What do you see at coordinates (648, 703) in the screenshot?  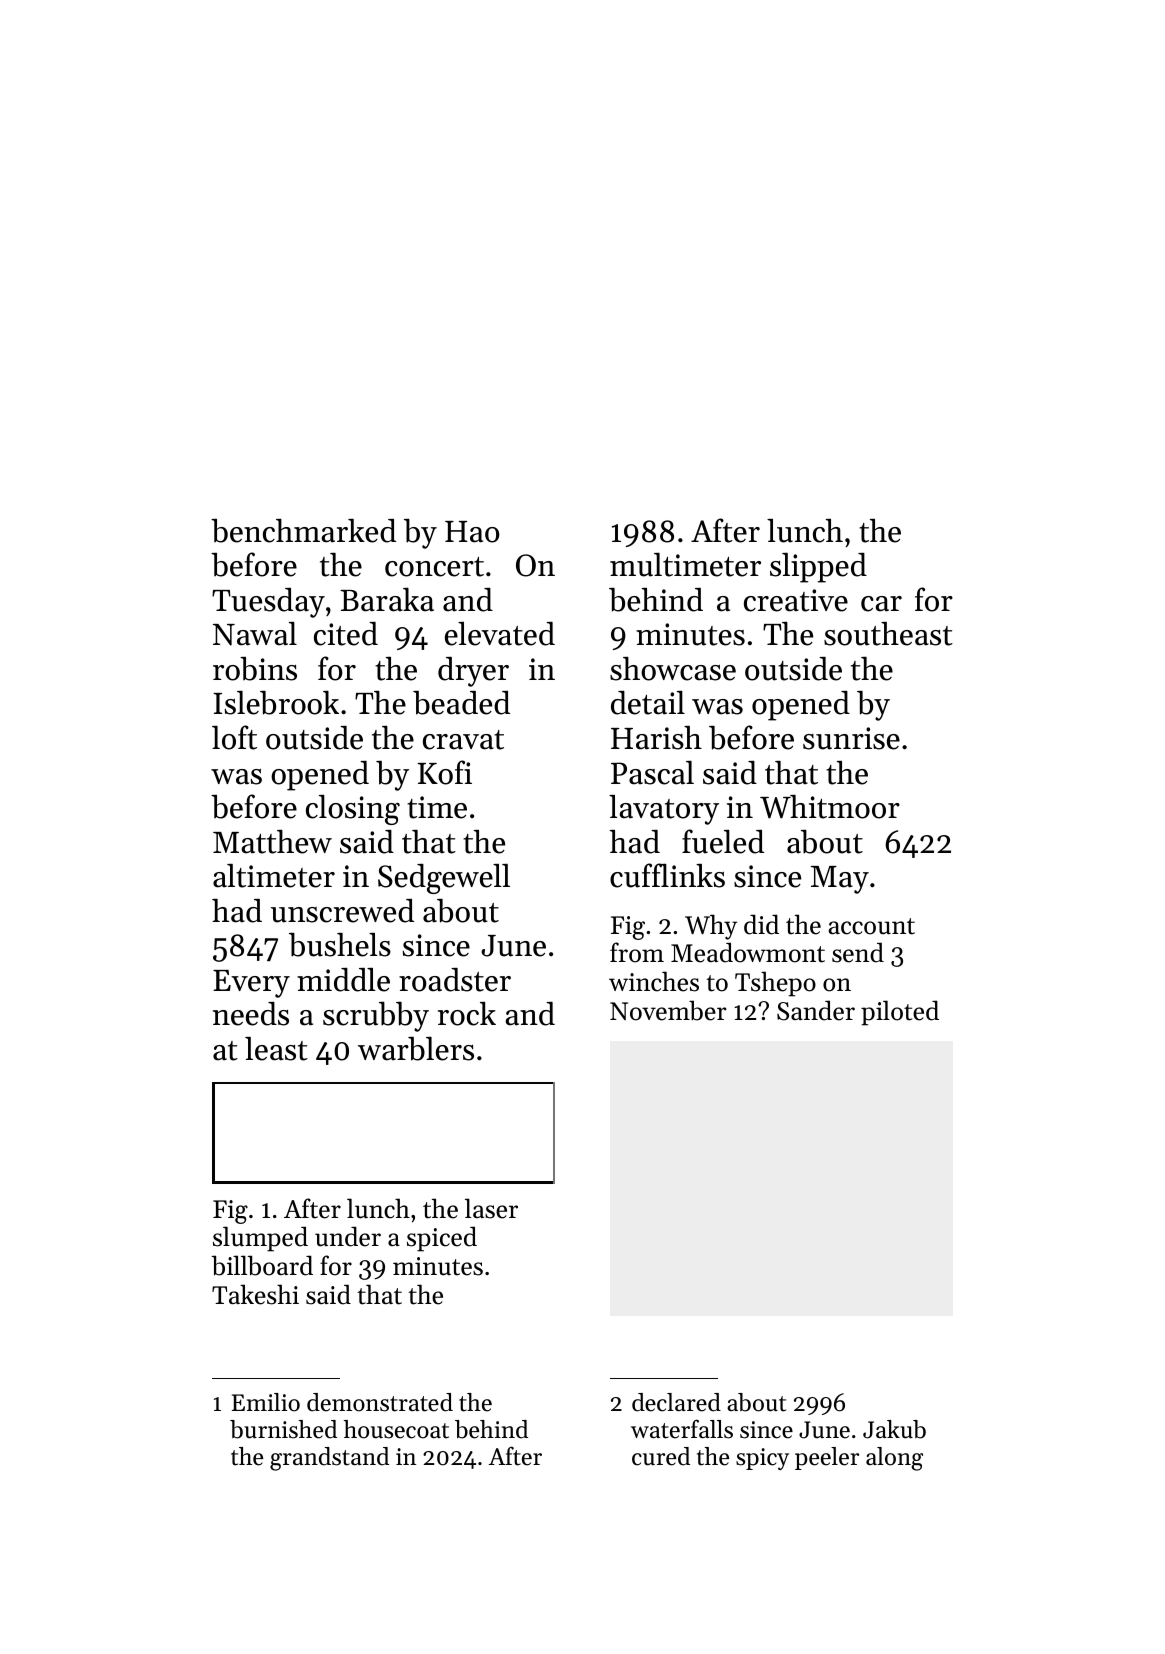 I see `detail` at bounding box center [648, 703].
